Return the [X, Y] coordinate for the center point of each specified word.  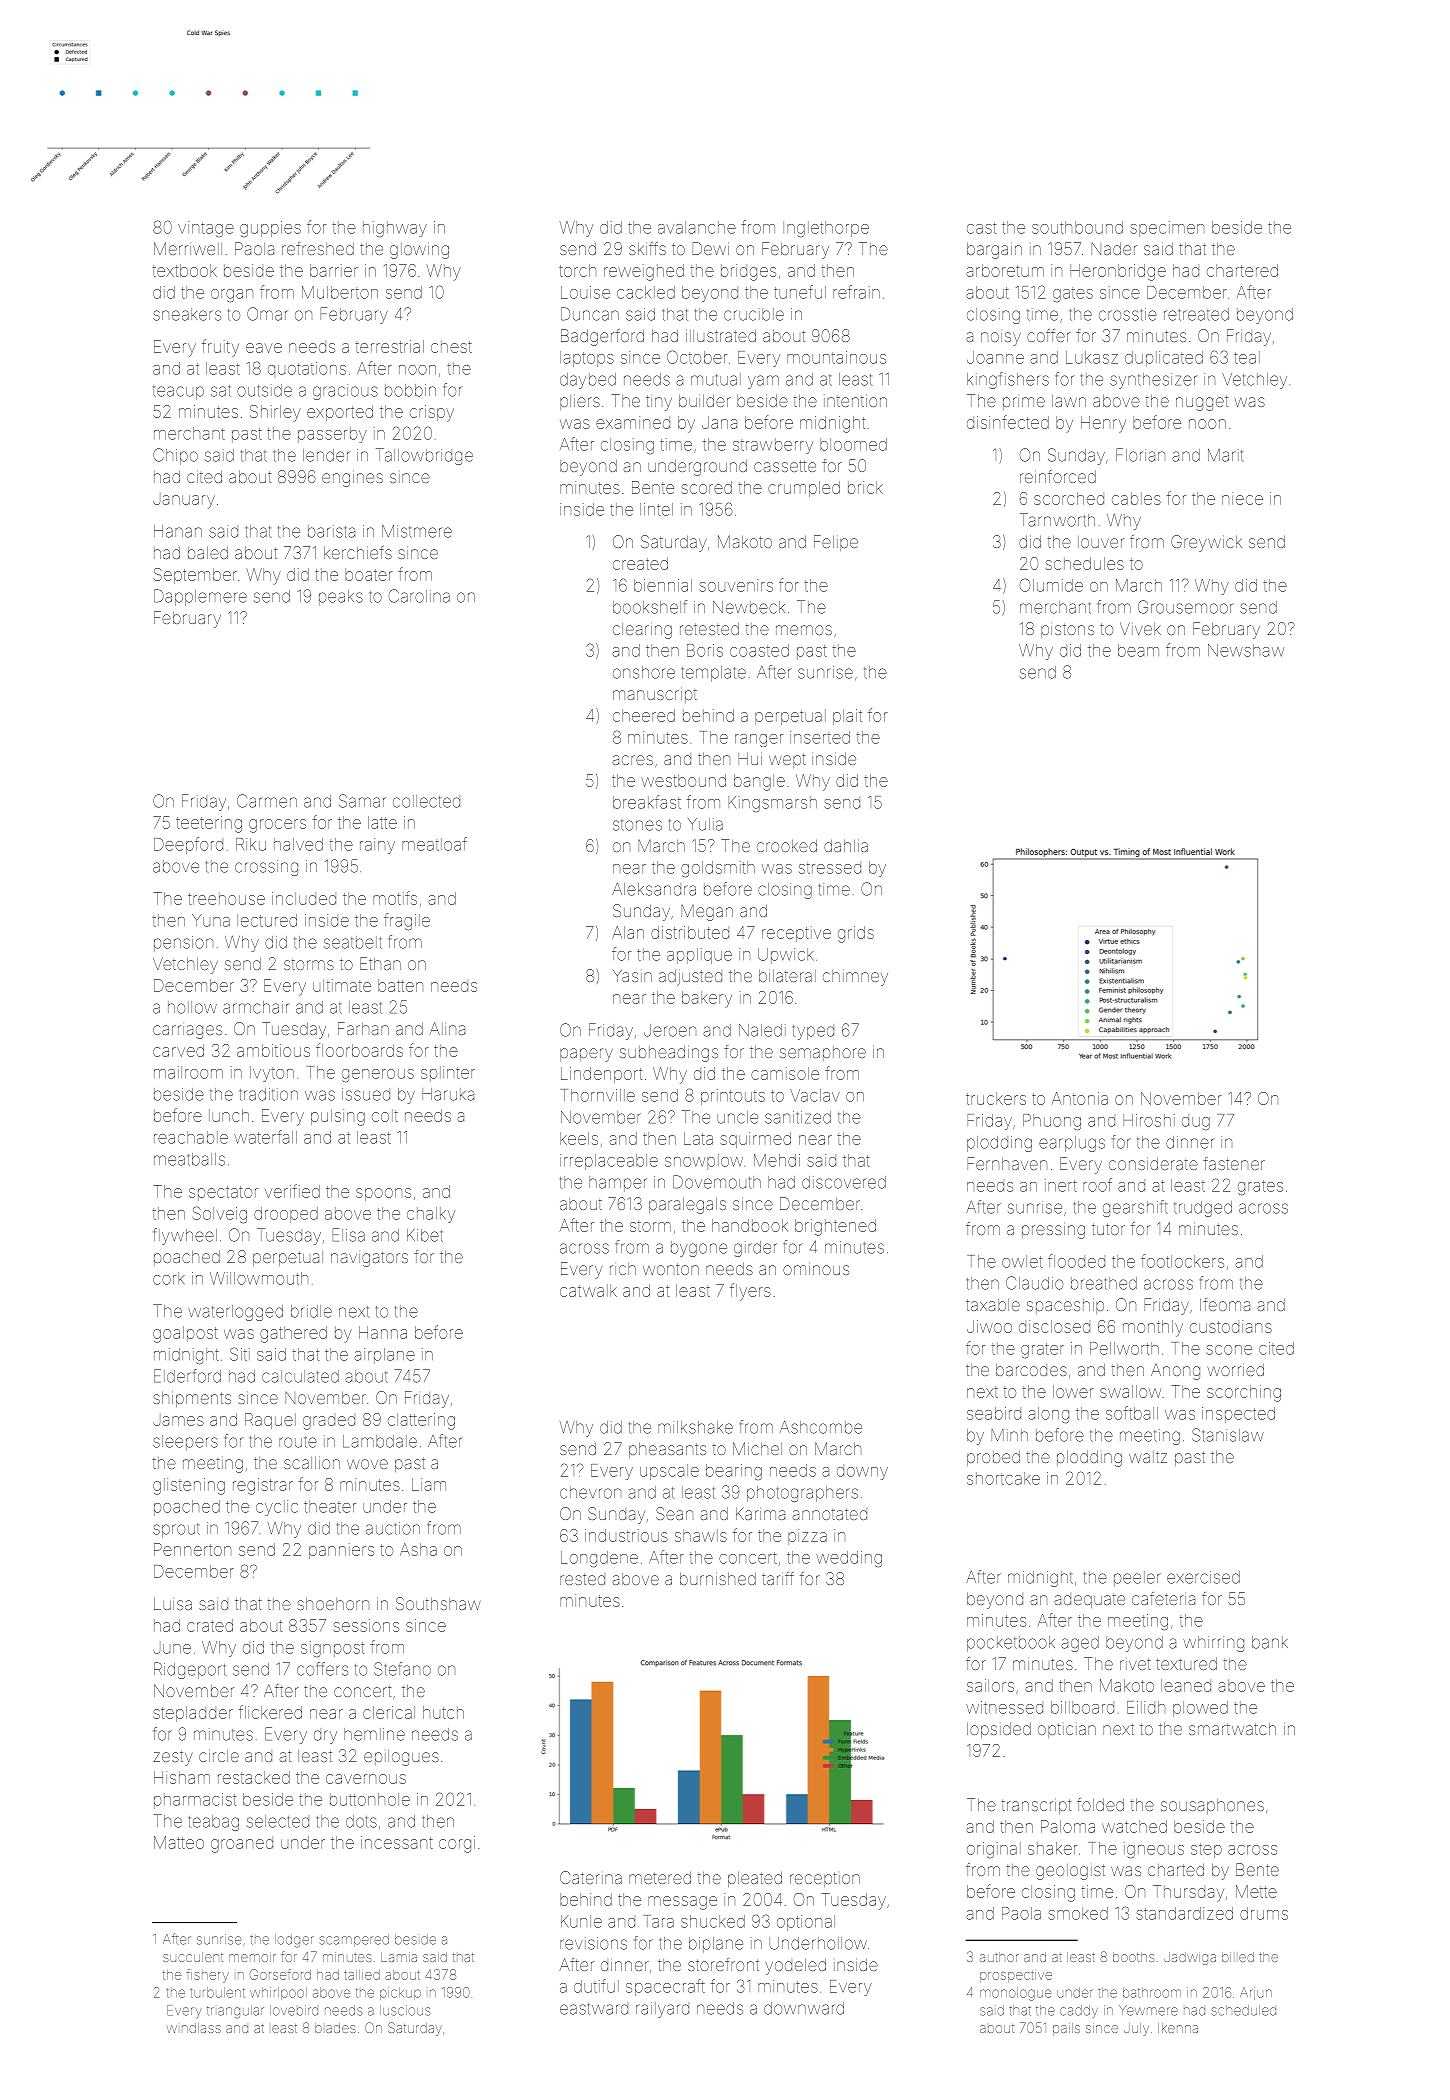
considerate [1153, 1163]
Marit [1225, 455]
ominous [816, 1268]
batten [400, 985]
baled [208, 553]
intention [855, 400]
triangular [235, 2012]
